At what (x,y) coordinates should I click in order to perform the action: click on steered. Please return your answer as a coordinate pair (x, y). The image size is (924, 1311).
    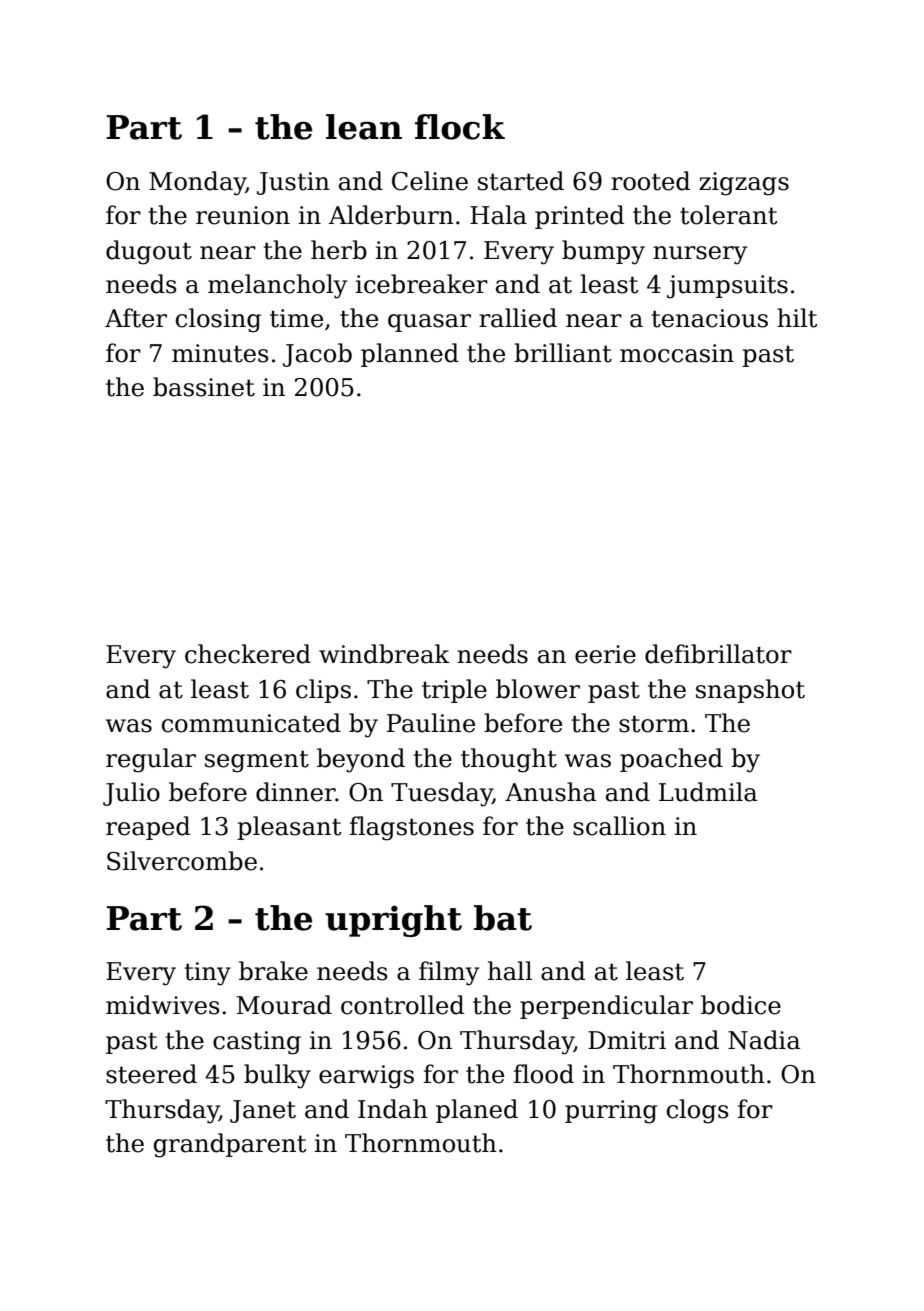
    Looking at the image, I should click on (151, 1074).
